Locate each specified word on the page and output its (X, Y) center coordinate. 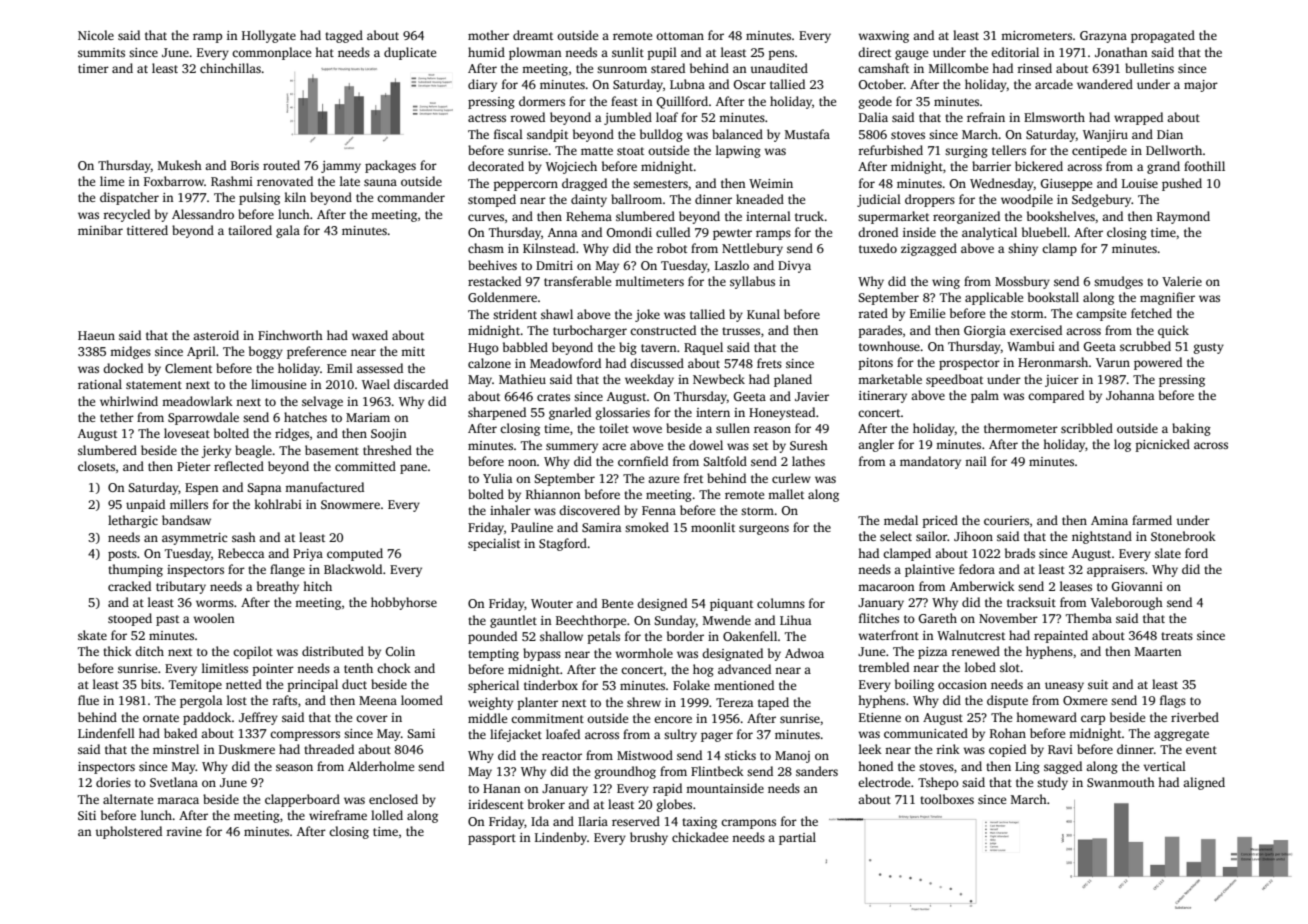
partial (797, 838)
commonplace (271, 53)
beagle (253, 451)
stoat (630, 151)
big (628, 348)
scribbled (1087, 428)
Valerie (1182, 281)
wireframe (338, 815)
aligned (1204, 783)
